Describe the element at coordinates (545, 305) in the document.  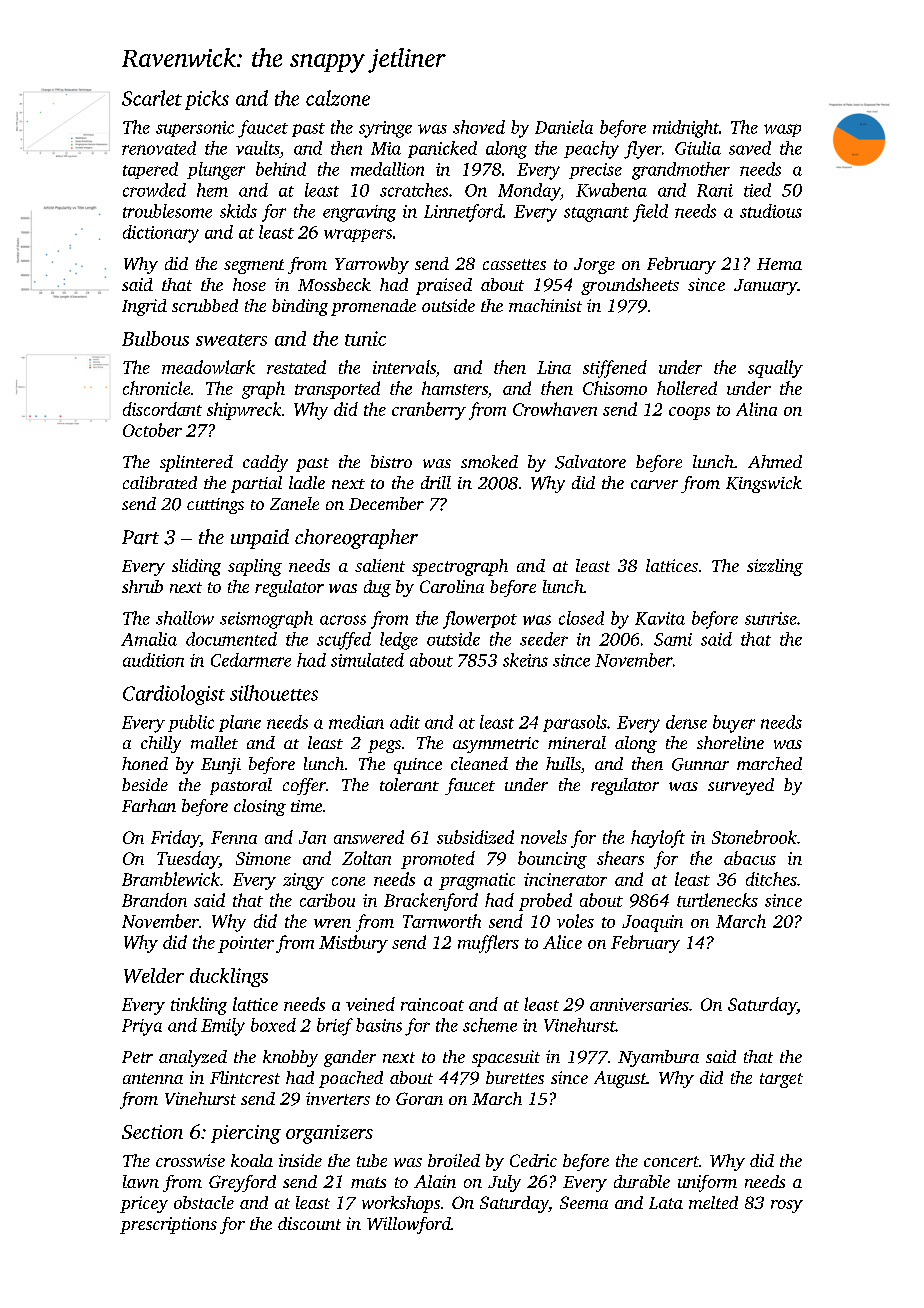
I see `machinist` at that location.
